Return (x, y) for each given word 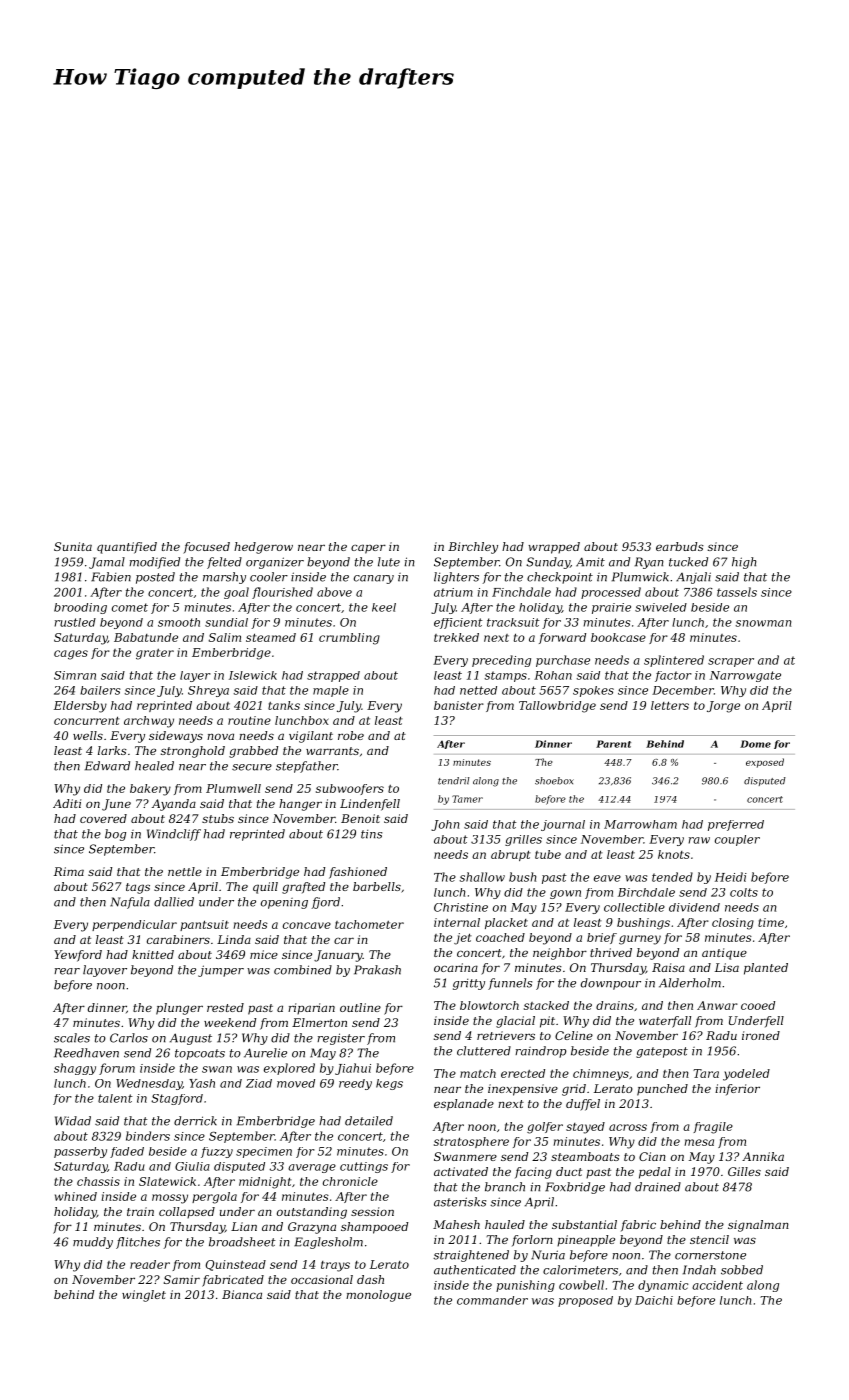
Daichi (654, 1300)
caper (368, 549)
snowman (763, 623)
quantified (127, 548)
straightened (471, 1256)
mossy (170, 1199)
